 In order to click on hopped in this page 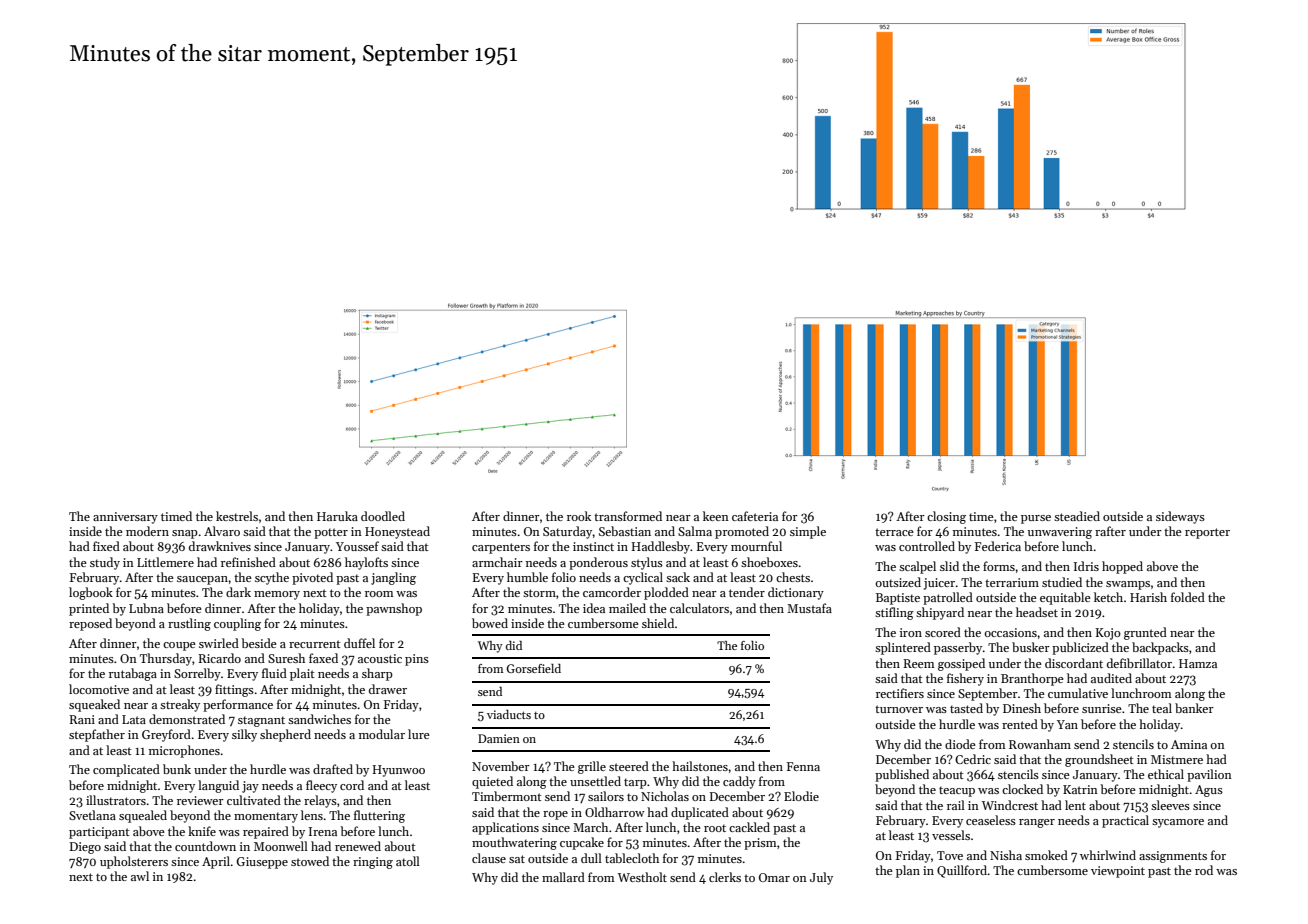, I will do `click(1122, 567)`.
